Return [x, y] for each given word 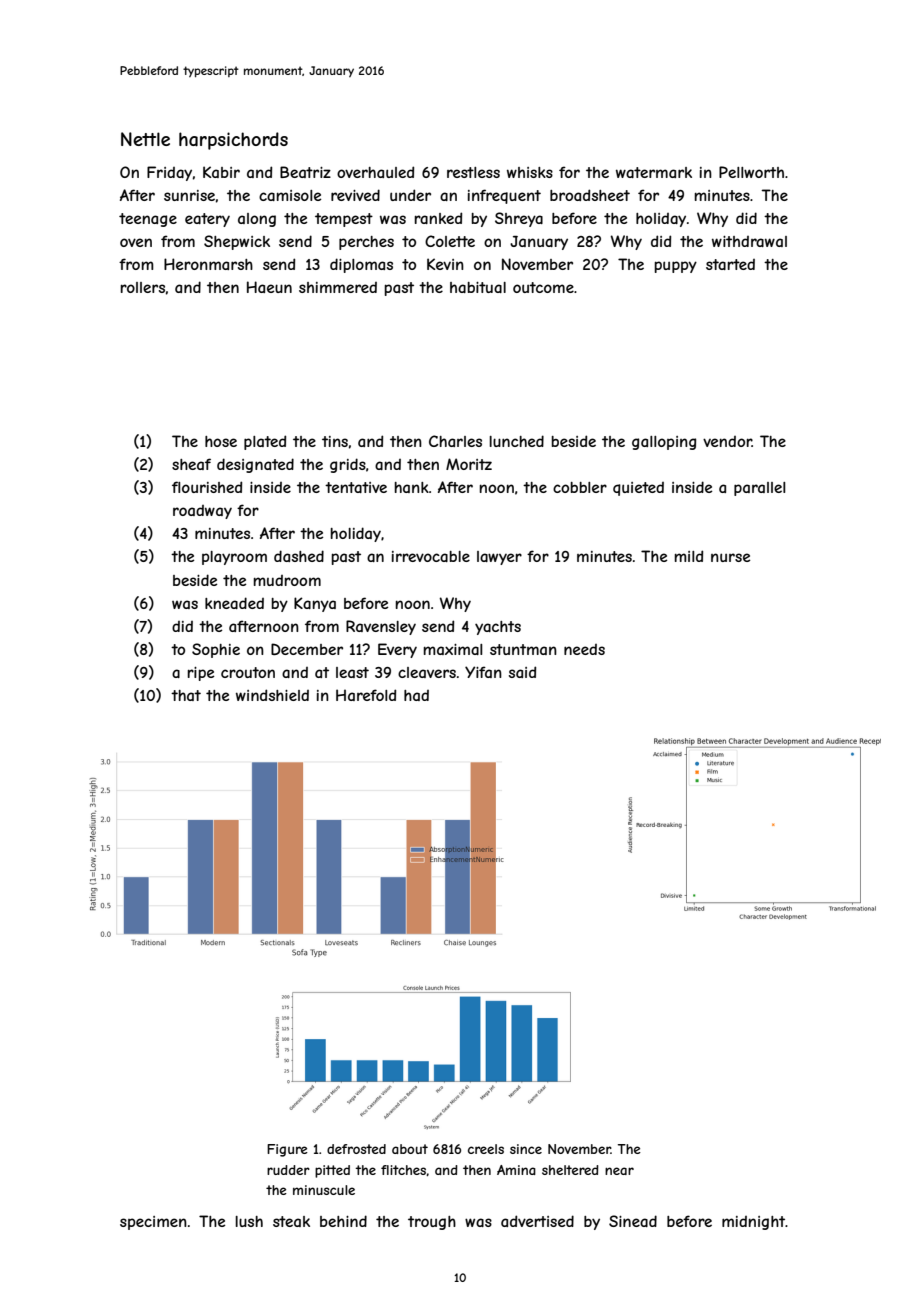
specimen [153, 1223]
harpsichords [233, 141]
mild [689, 556]
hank [412, 487]
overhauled [375, 172]
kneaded [234, 603]
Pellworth [751, 172]
